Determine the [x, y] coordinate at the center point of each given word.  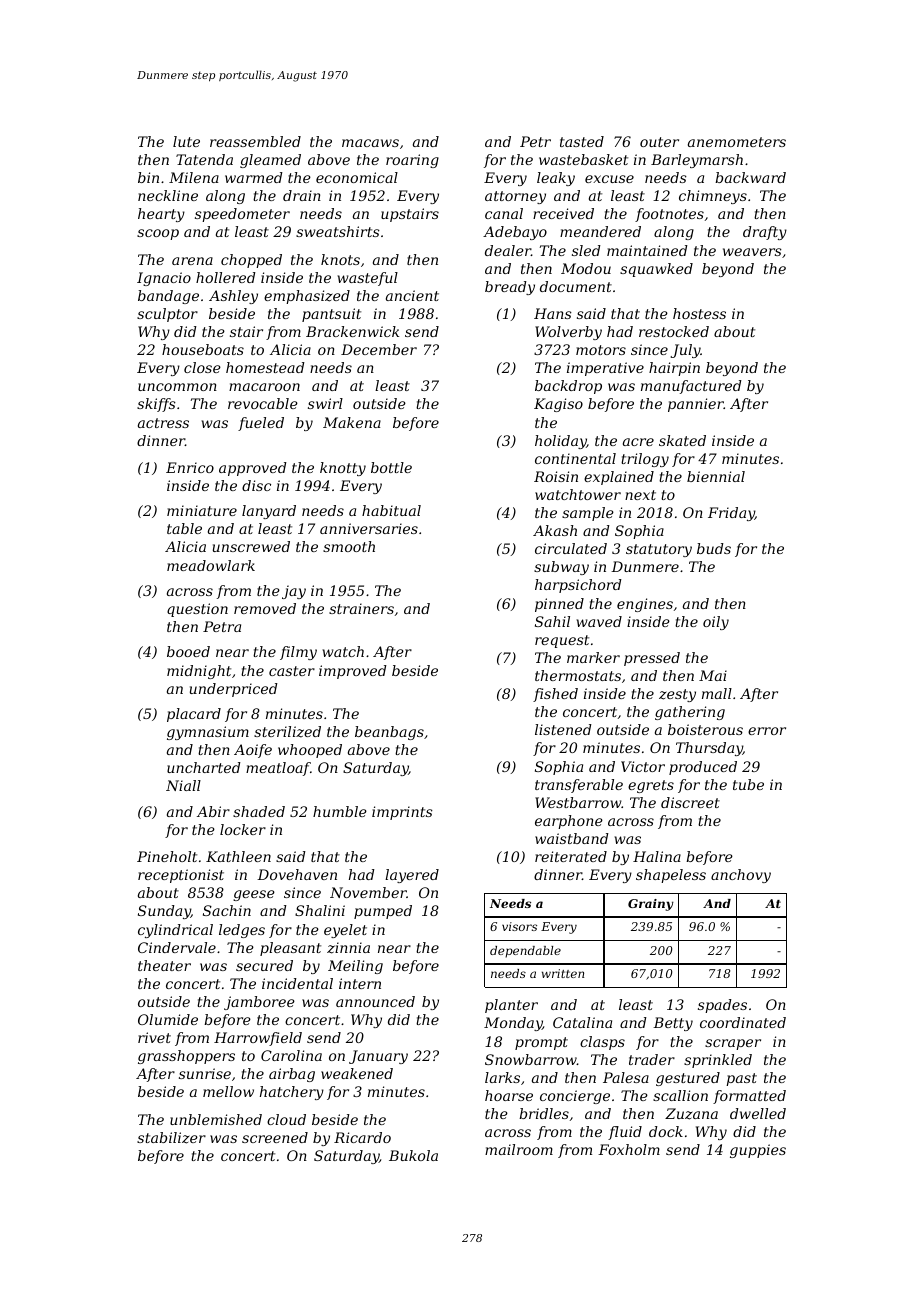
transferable [579, 786]
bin [148, 177]
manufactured [691, 387]
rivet [154, 1037]
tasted [582, 141]
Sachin [227, 910]
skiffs [156, 405]
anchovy [741, 876]
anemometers [737, 142]
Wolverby [568, 333]
